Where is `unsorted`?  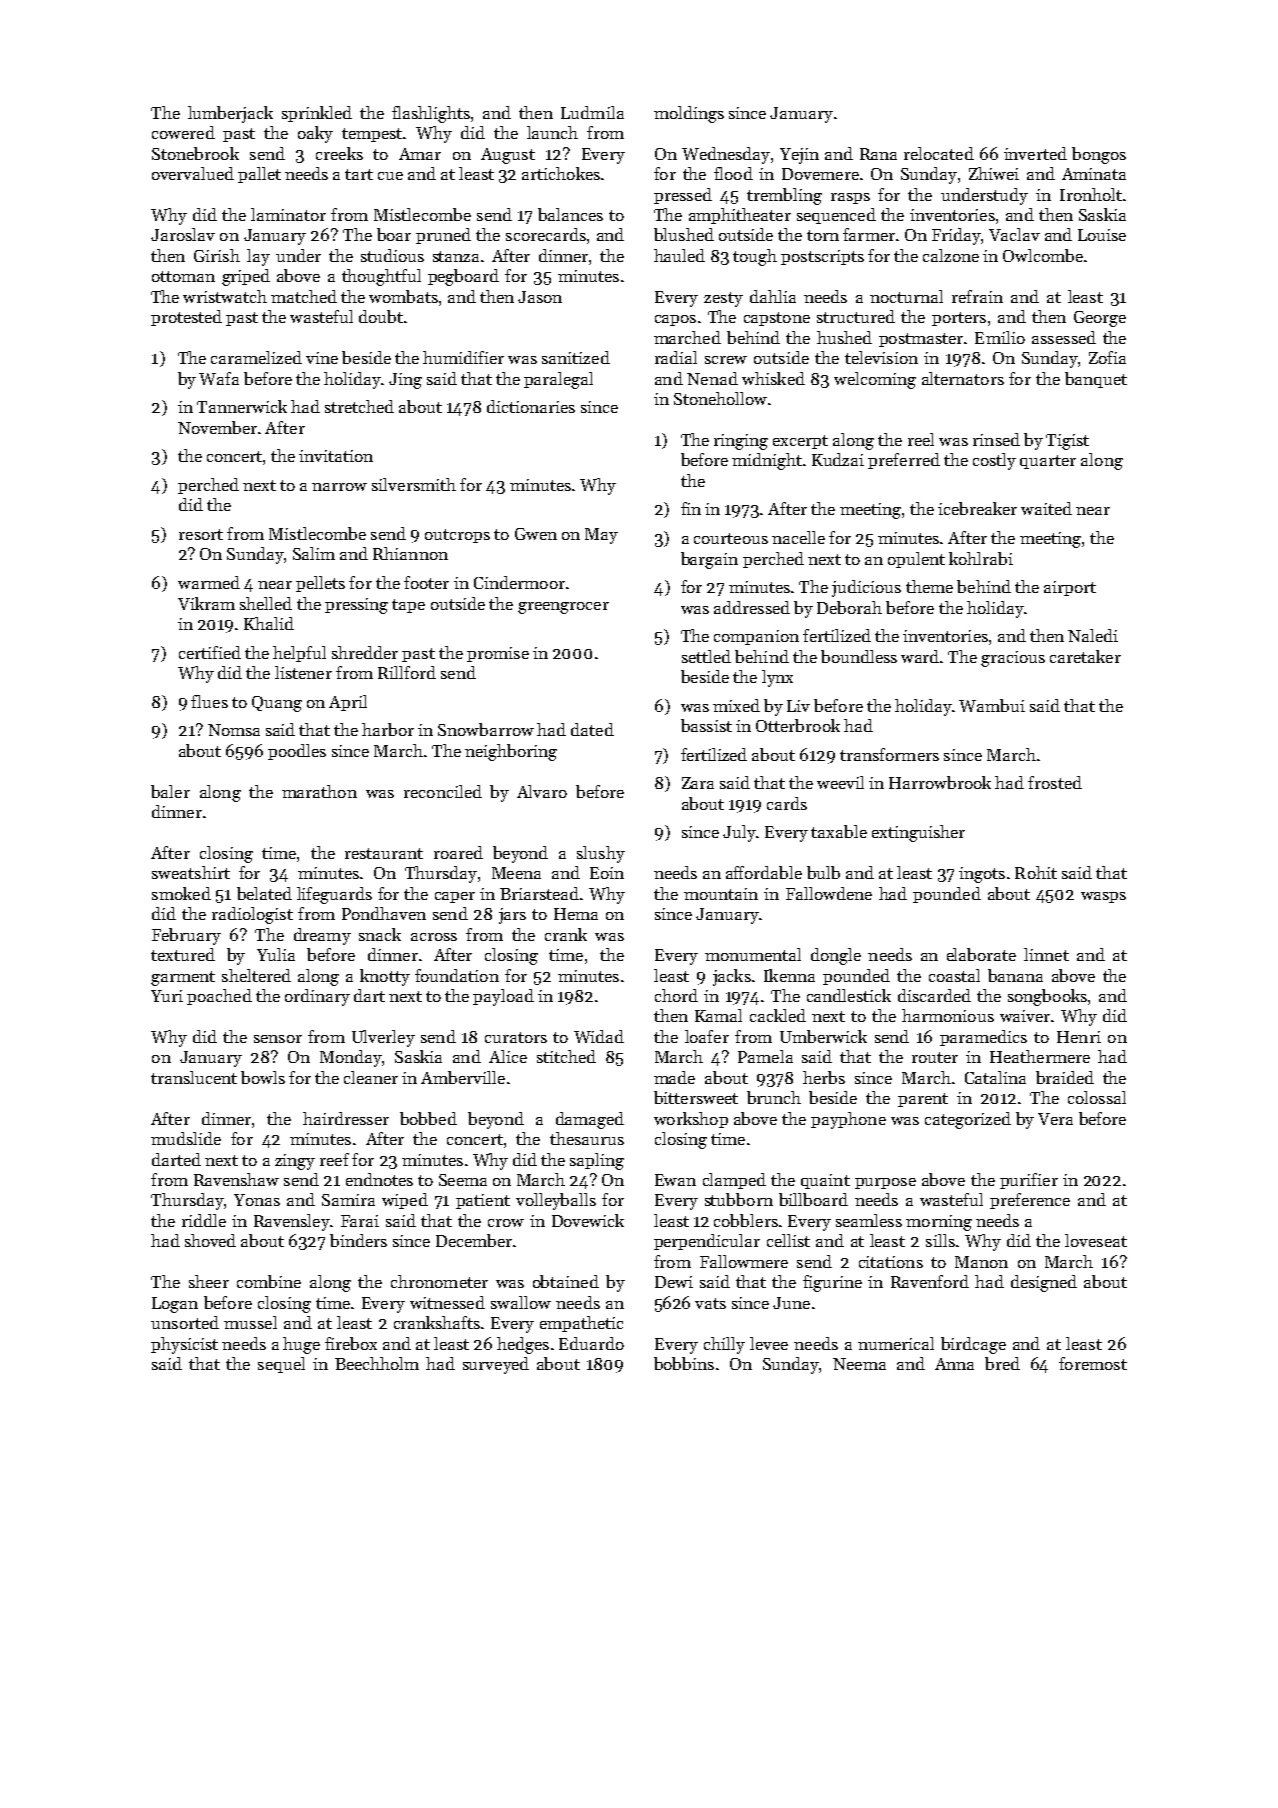 unsorted is located at coordinates (185, 1322).
